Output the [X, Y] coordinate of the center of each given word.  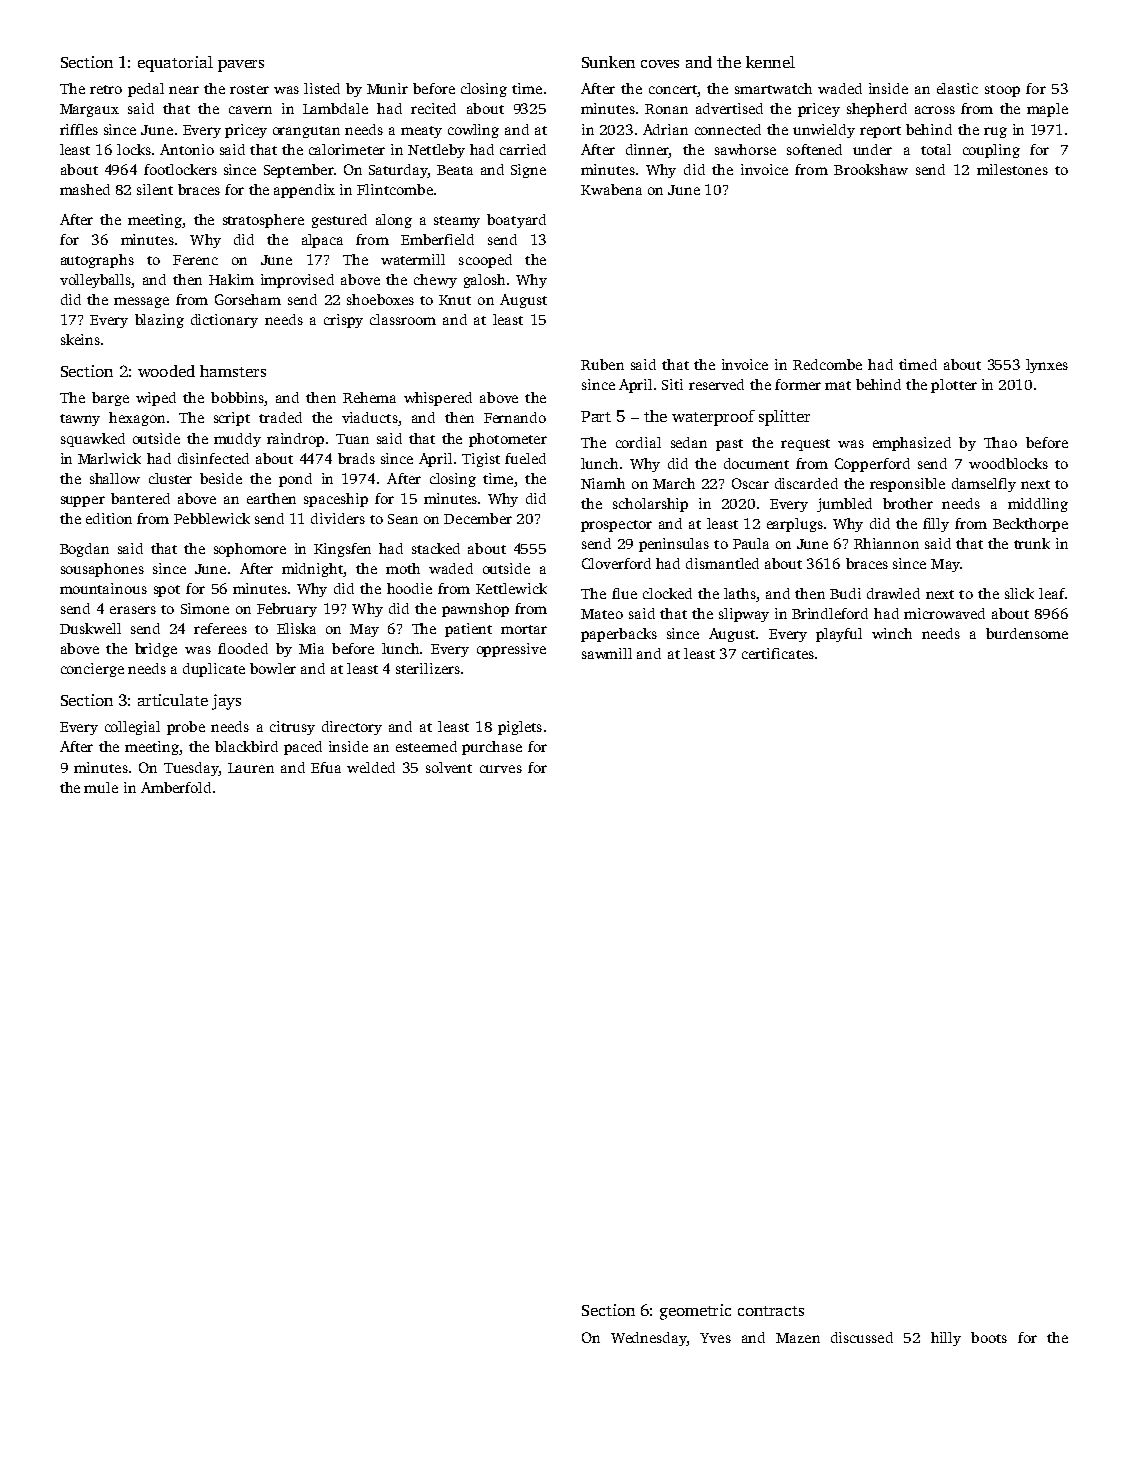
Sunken [608, 62]
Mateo [602, 614]
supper [83, 501]
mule [101, 787]
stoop [1002, 91]
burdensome [1027, 633]
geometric [695, 1312]
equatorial [175, 64]
